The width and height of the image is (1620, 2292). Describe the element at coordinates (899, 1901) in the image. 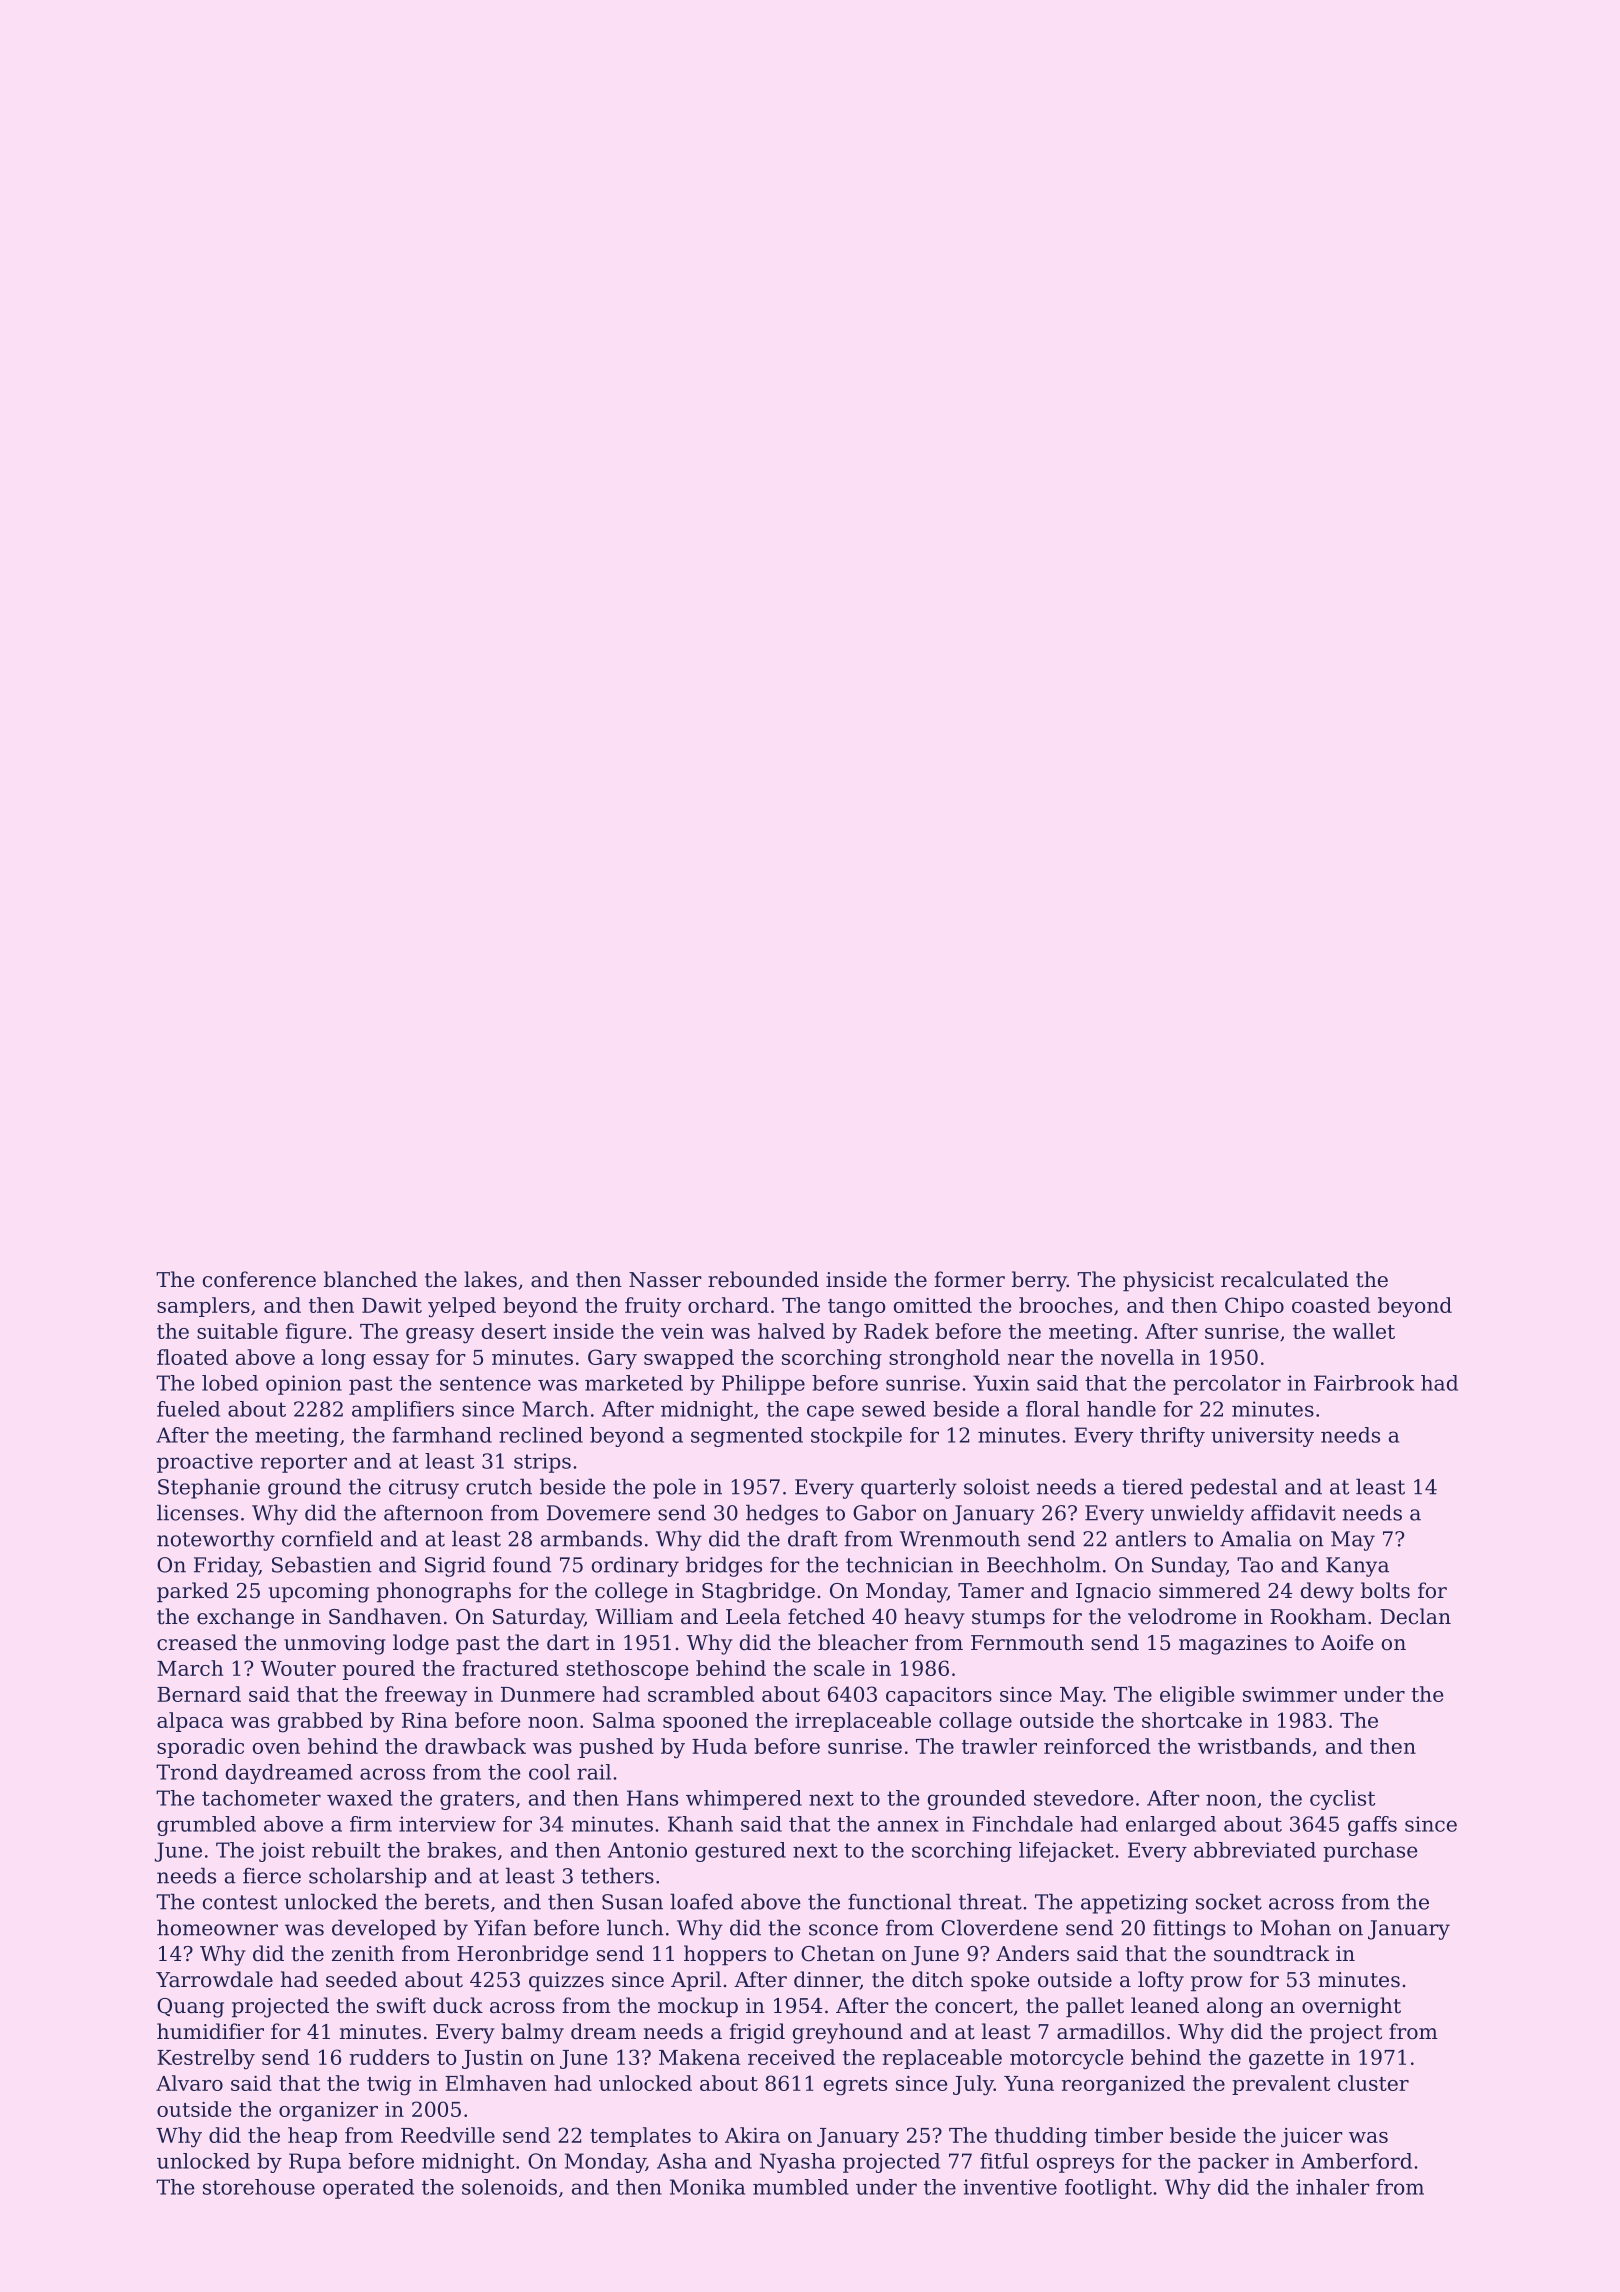

I see `functional` at that location.
